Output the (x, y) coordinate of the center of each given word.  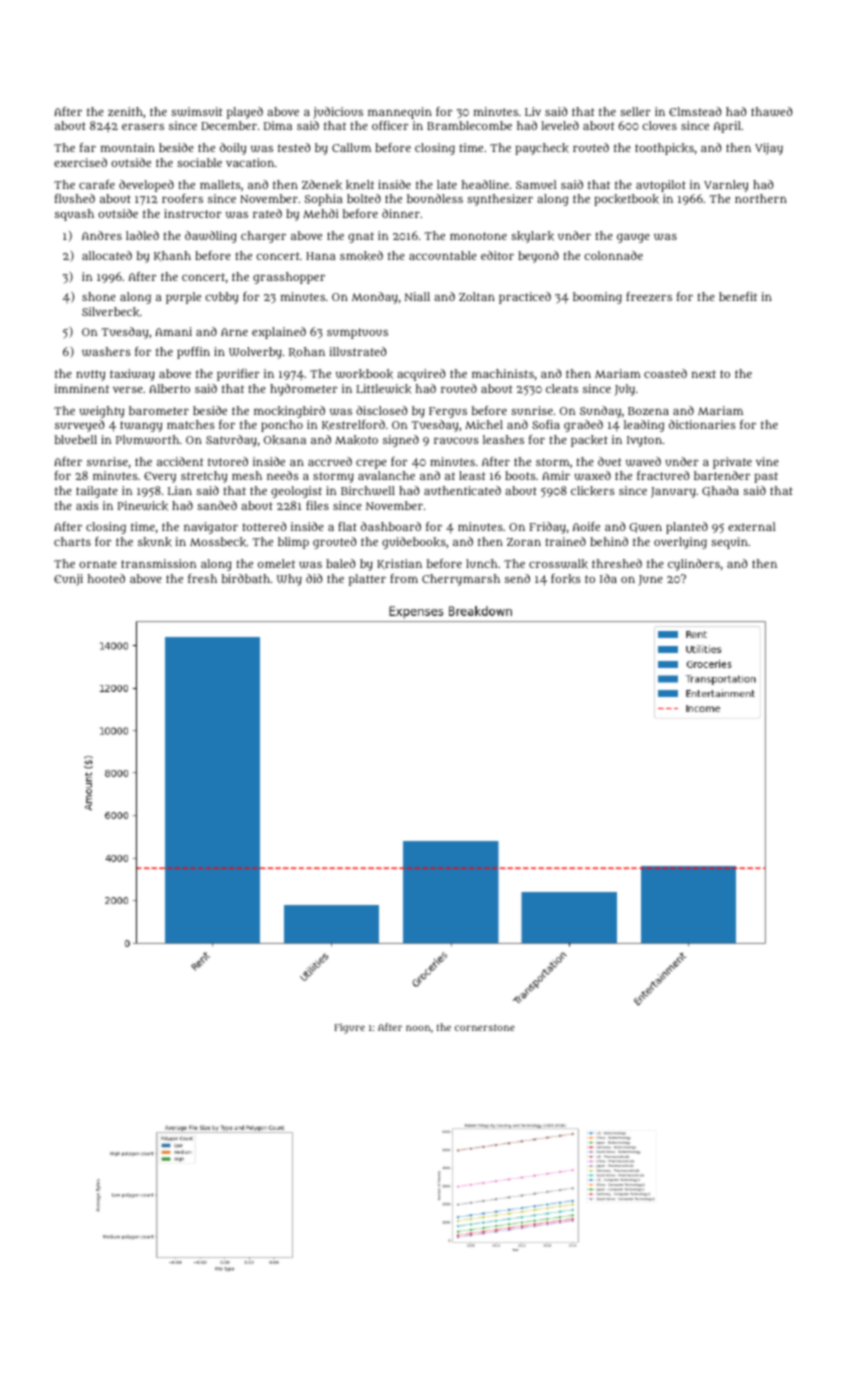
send (517, 578)
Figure (349, 1028)
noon (418, 1028)
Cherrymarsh (461, 580)
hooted (106, 578)
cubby (221, 298)
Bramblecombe (469, 125)
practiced (525, 298)
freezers (649, 296)
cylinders (694, 565)
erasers (143, 127)
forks (566, 579)
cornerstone (485, 1027)
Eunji (68, 580)
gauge (633, 238)
